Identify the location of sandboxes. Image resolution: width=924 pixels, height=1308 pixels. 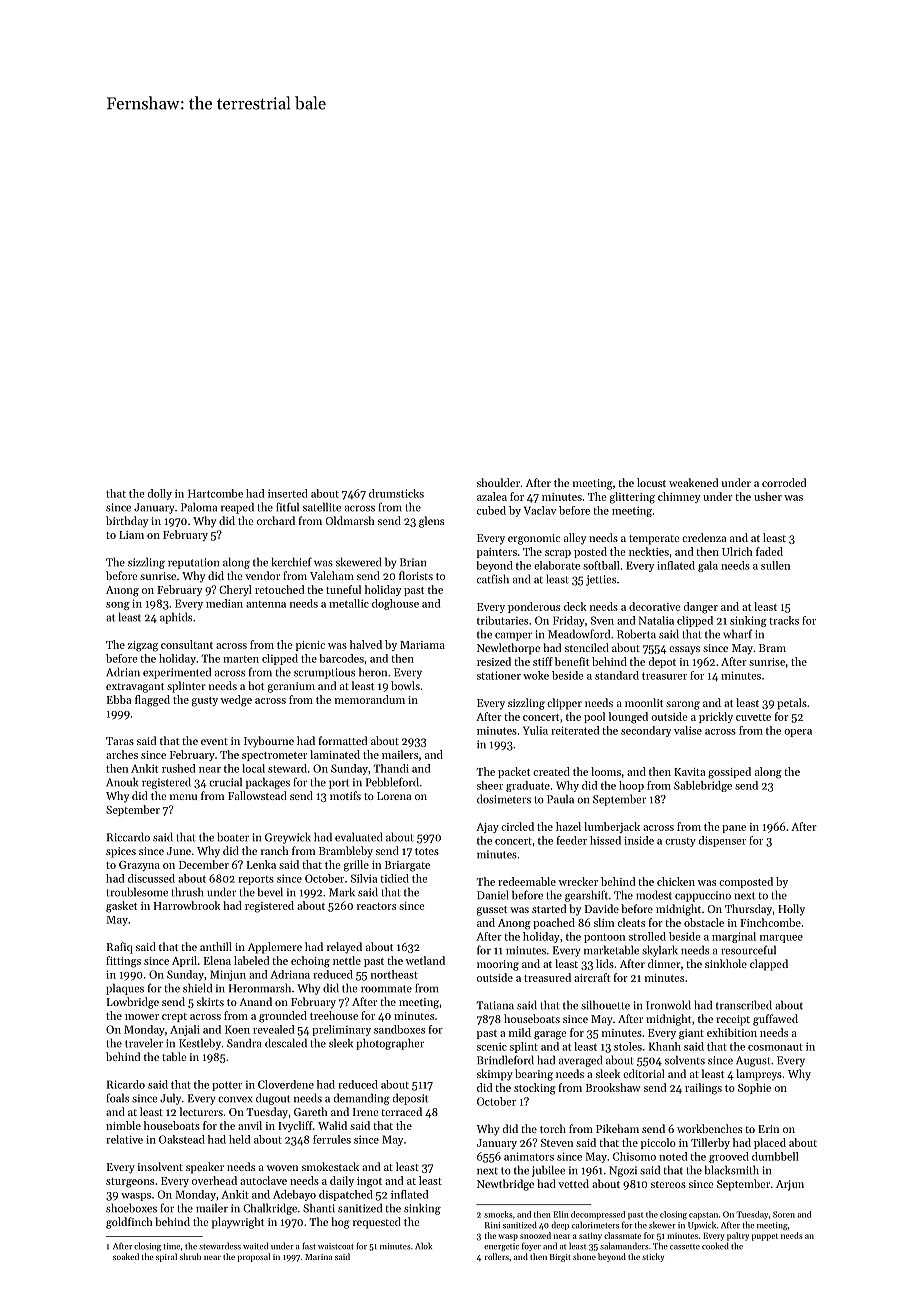
(399, 1029).
